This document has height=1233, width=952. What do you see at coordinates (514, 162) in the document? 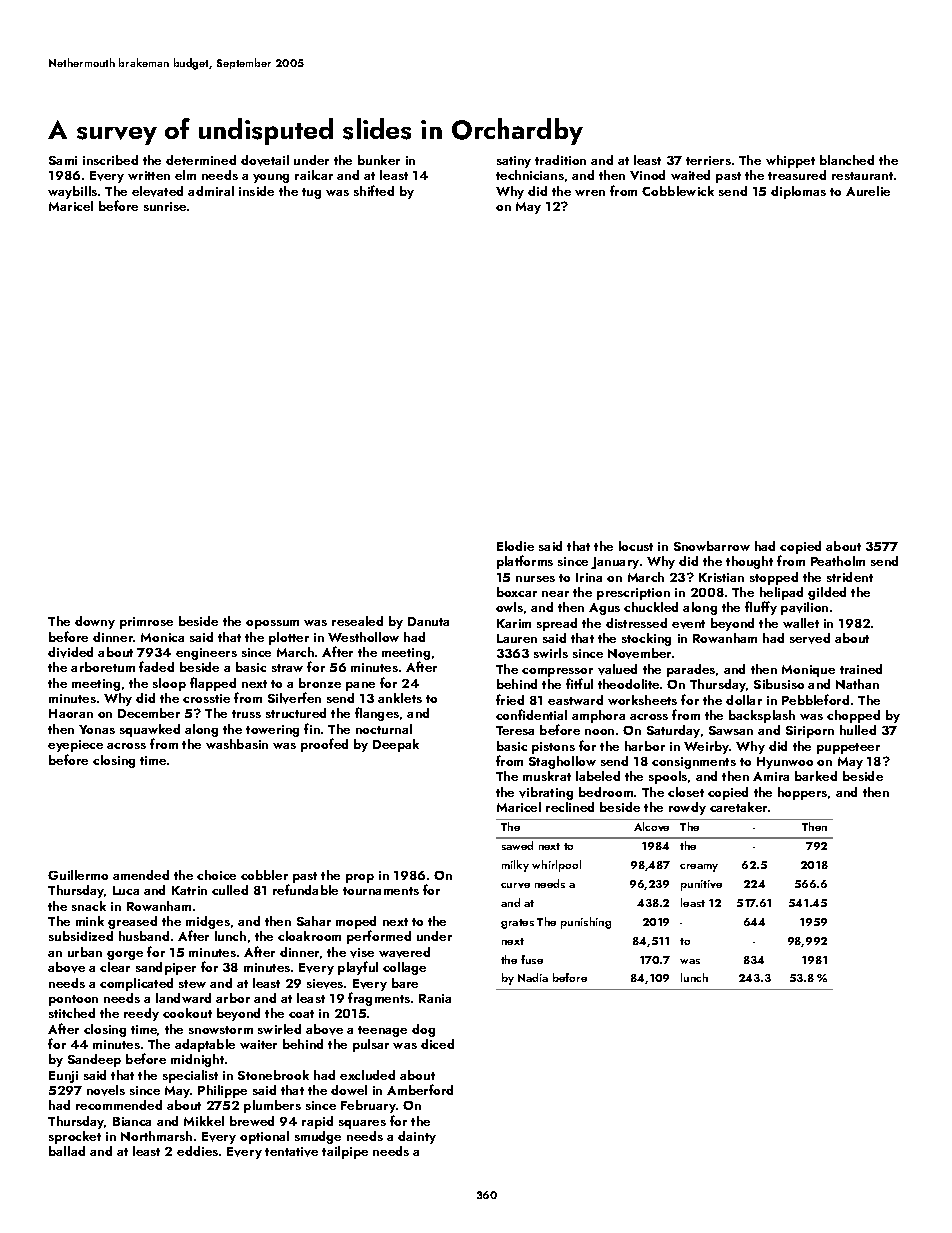
I see `satiny` at bounding box center [514, 162].
